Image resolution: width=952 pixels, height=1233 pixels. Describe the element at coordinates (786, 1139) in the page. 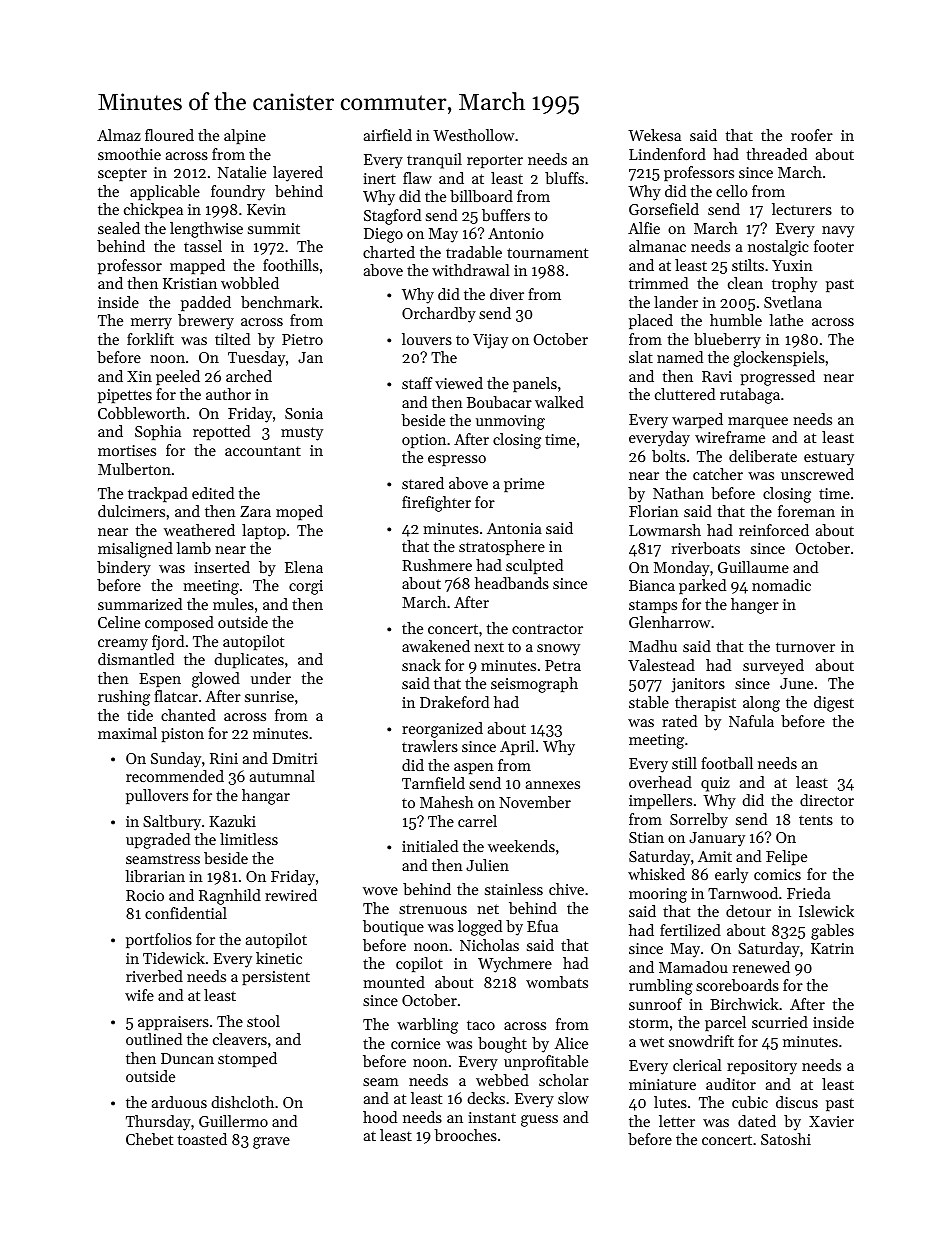

I see `Satoshi` at that location.
